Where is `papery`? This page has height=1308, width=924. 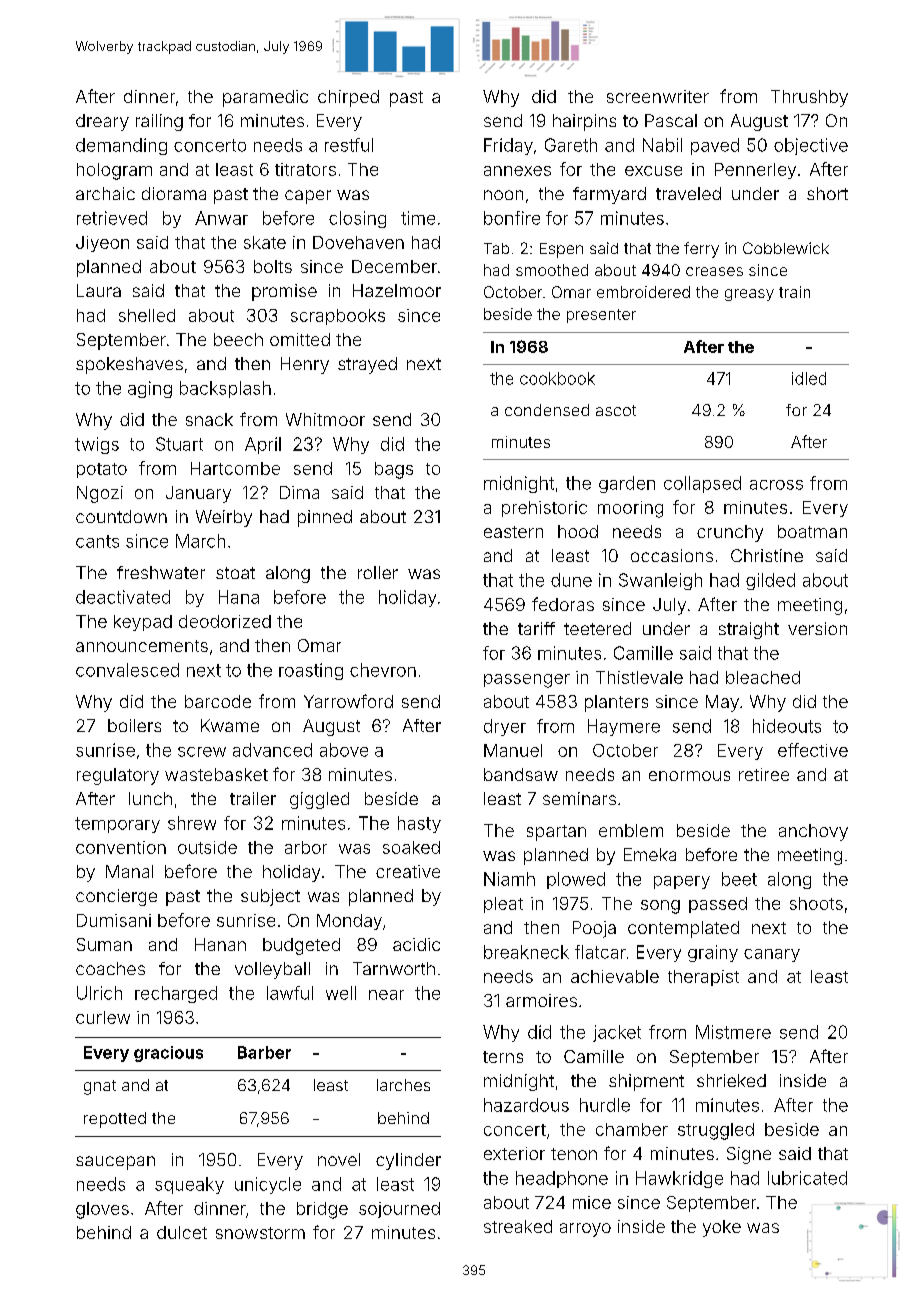 papery is located at coordinates (682, 882).
